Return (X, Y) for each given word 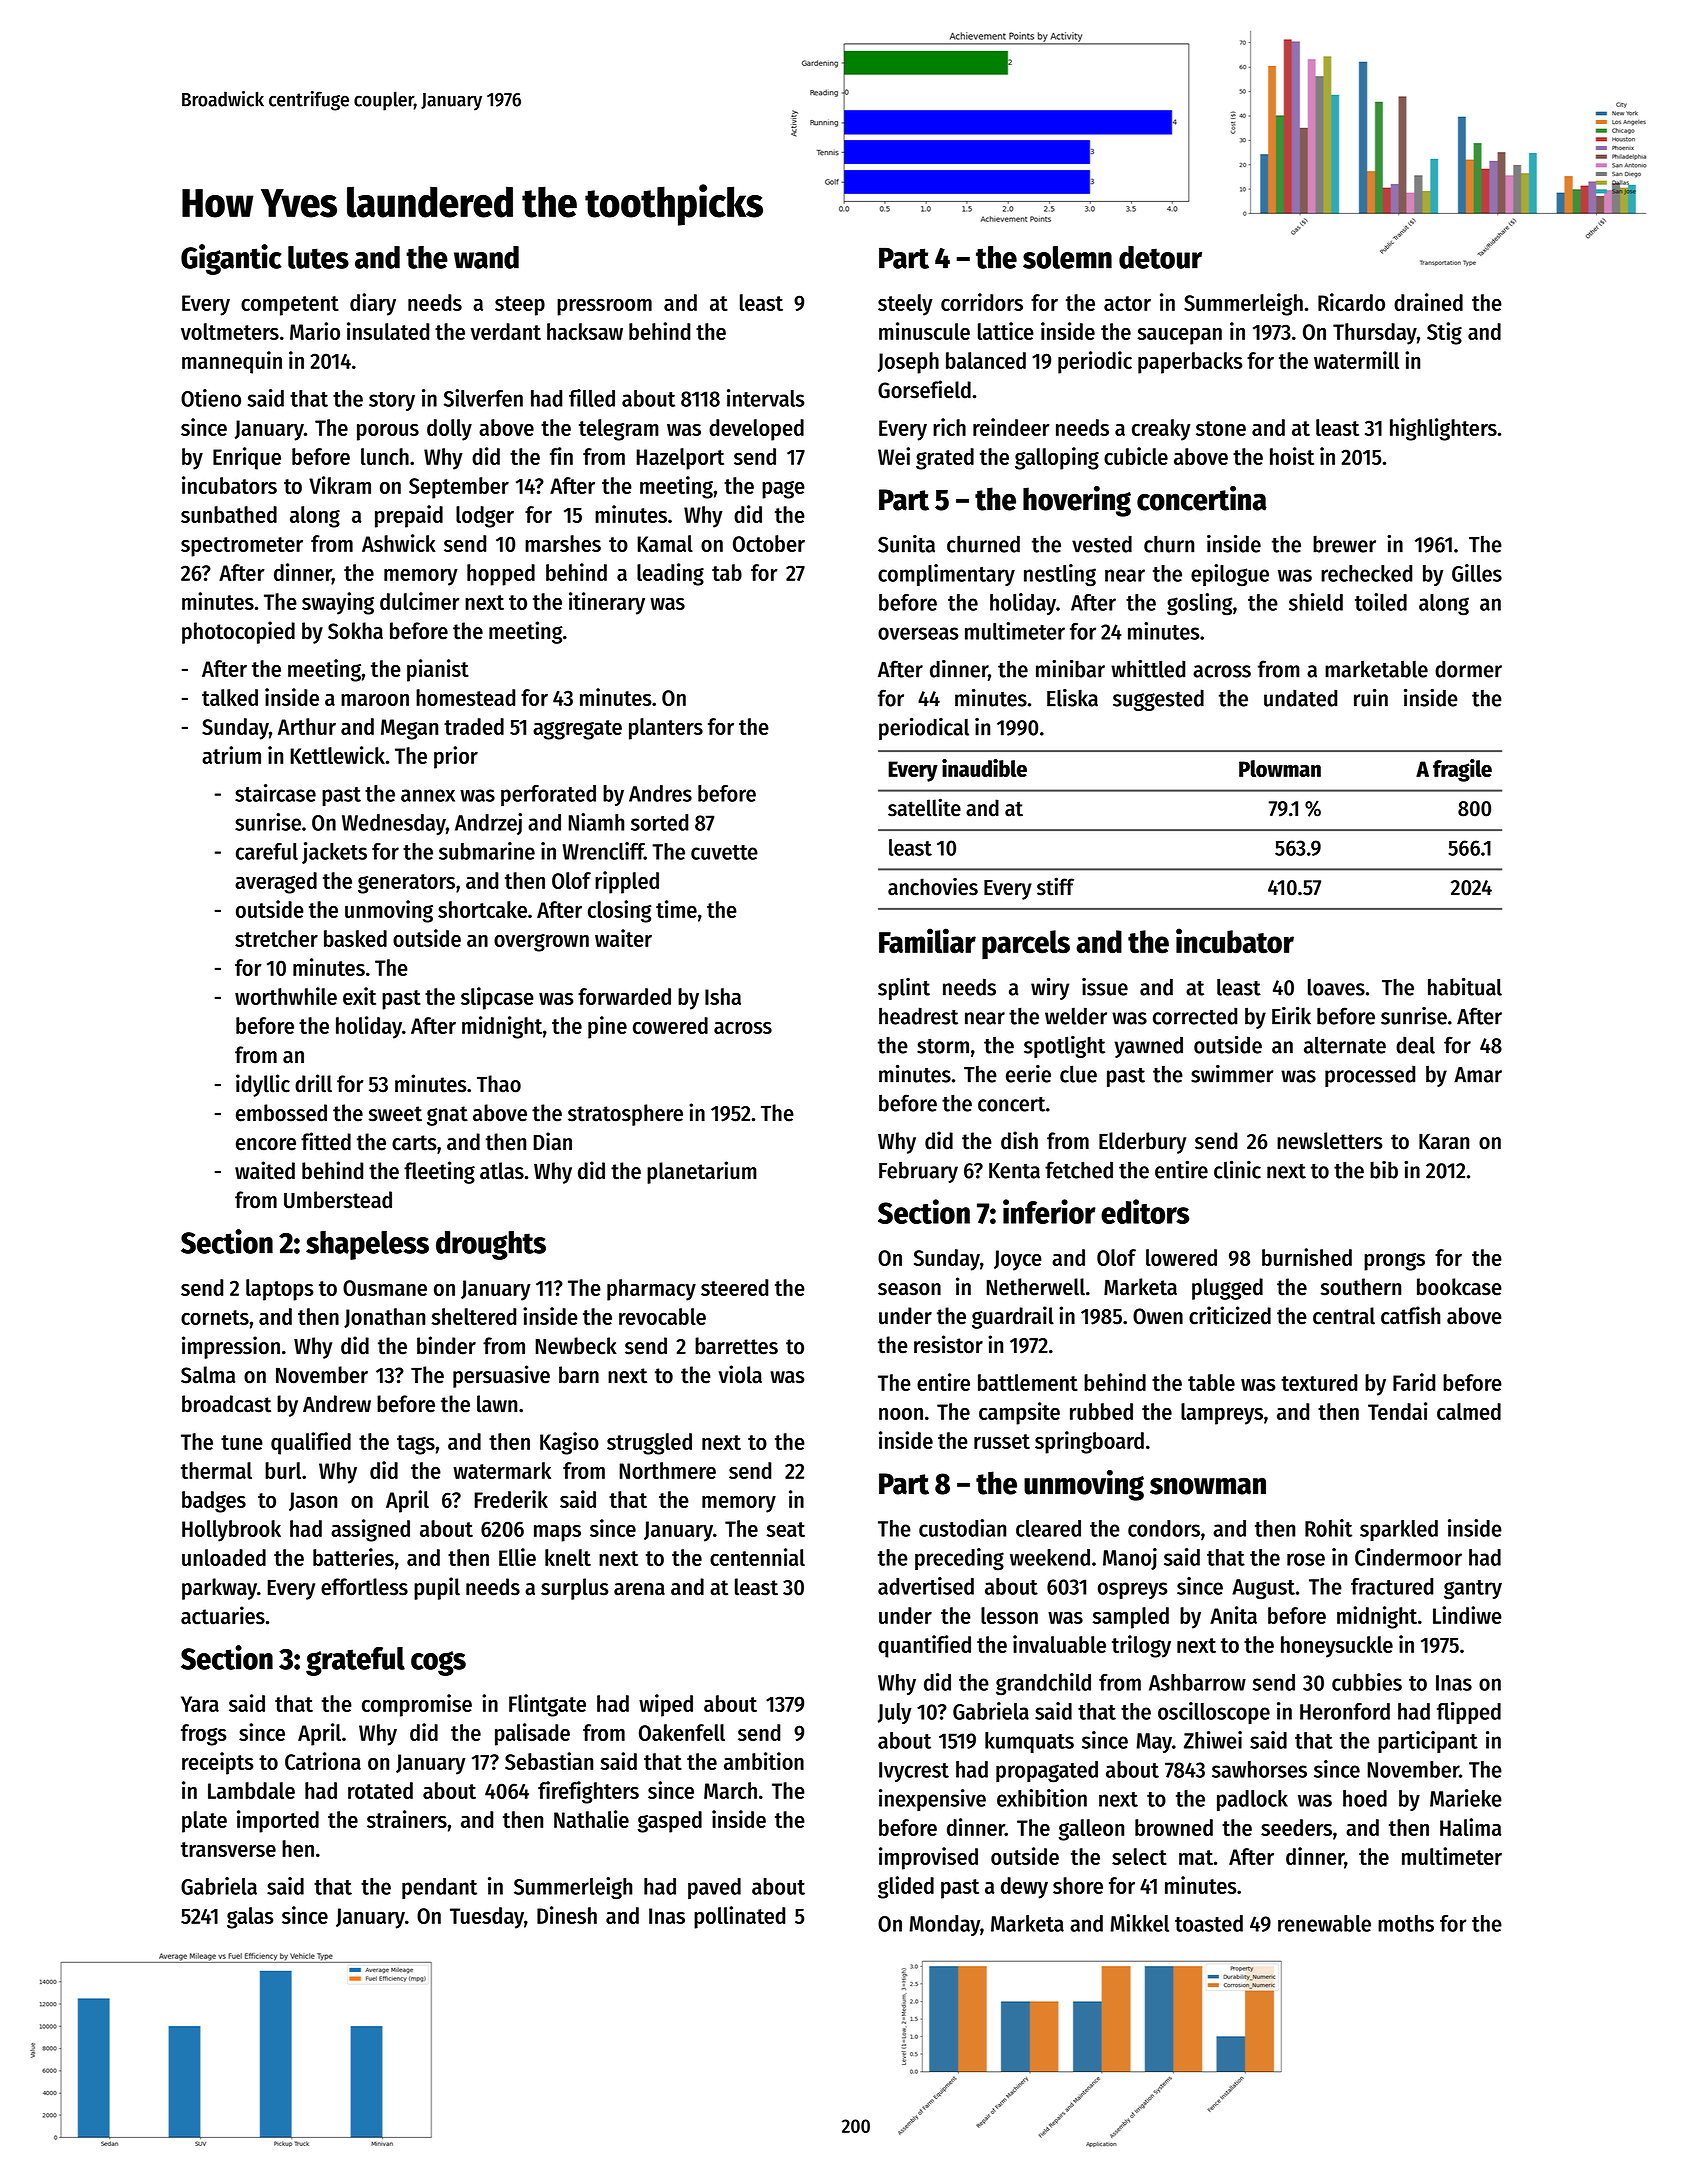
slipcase (497, 998)
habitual (1465, 987)
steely (905, 305)
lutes (318, 257)
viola (740, 1374)
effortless (364, 1587)
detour (1160, 257)
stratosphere (625, 1115)
